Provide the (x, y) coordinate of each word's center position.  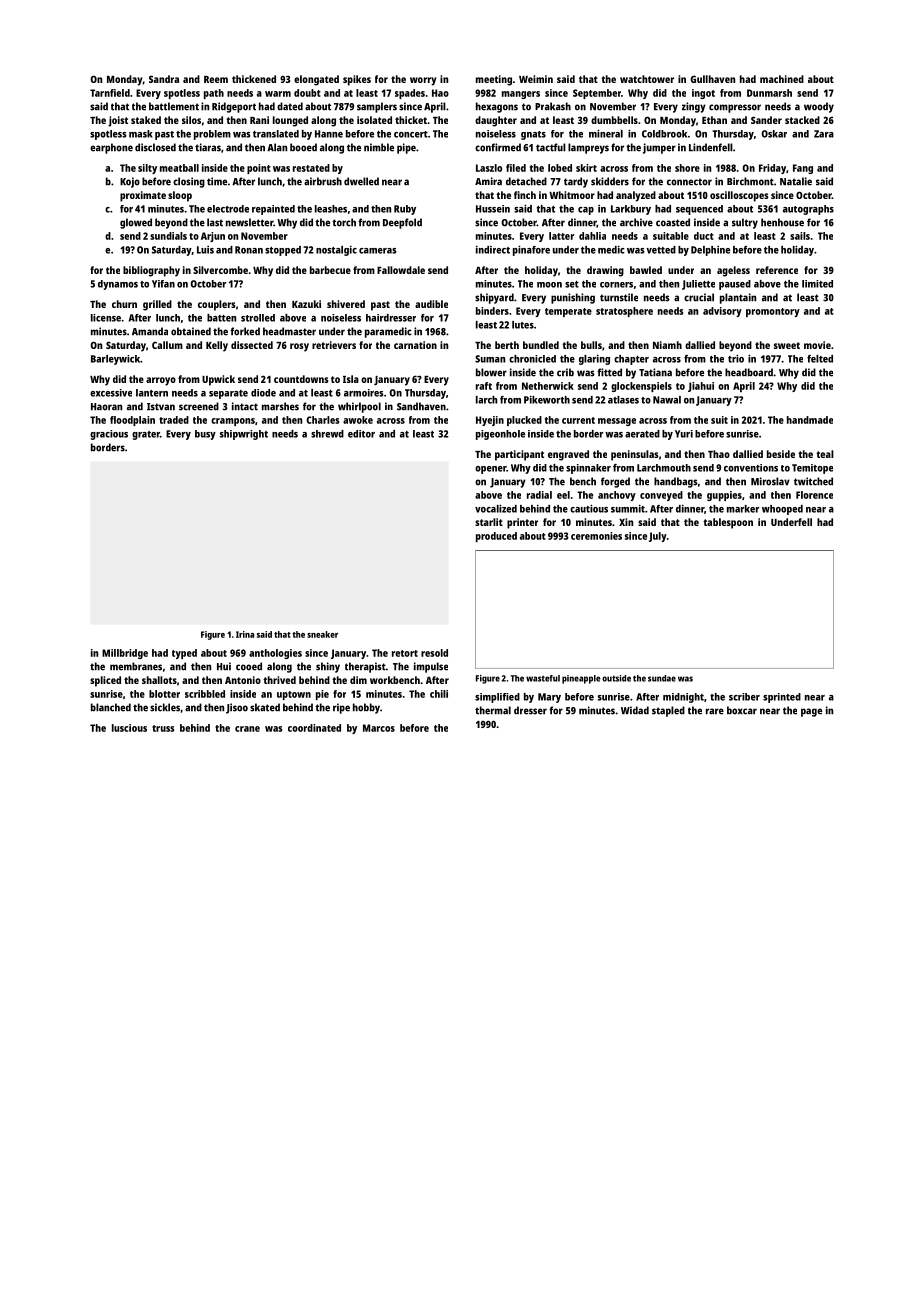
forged (615, 482)
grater (146, 435)
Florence (814, 495)
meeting (494, 80)
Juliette (698, 285)
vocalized (496, 508)
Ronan (249, 250)
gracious (109, 435)
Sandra (164, 79)
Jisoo (237, 708)
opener (491, 470)
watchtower (647, 79)
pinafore (531, 250)
